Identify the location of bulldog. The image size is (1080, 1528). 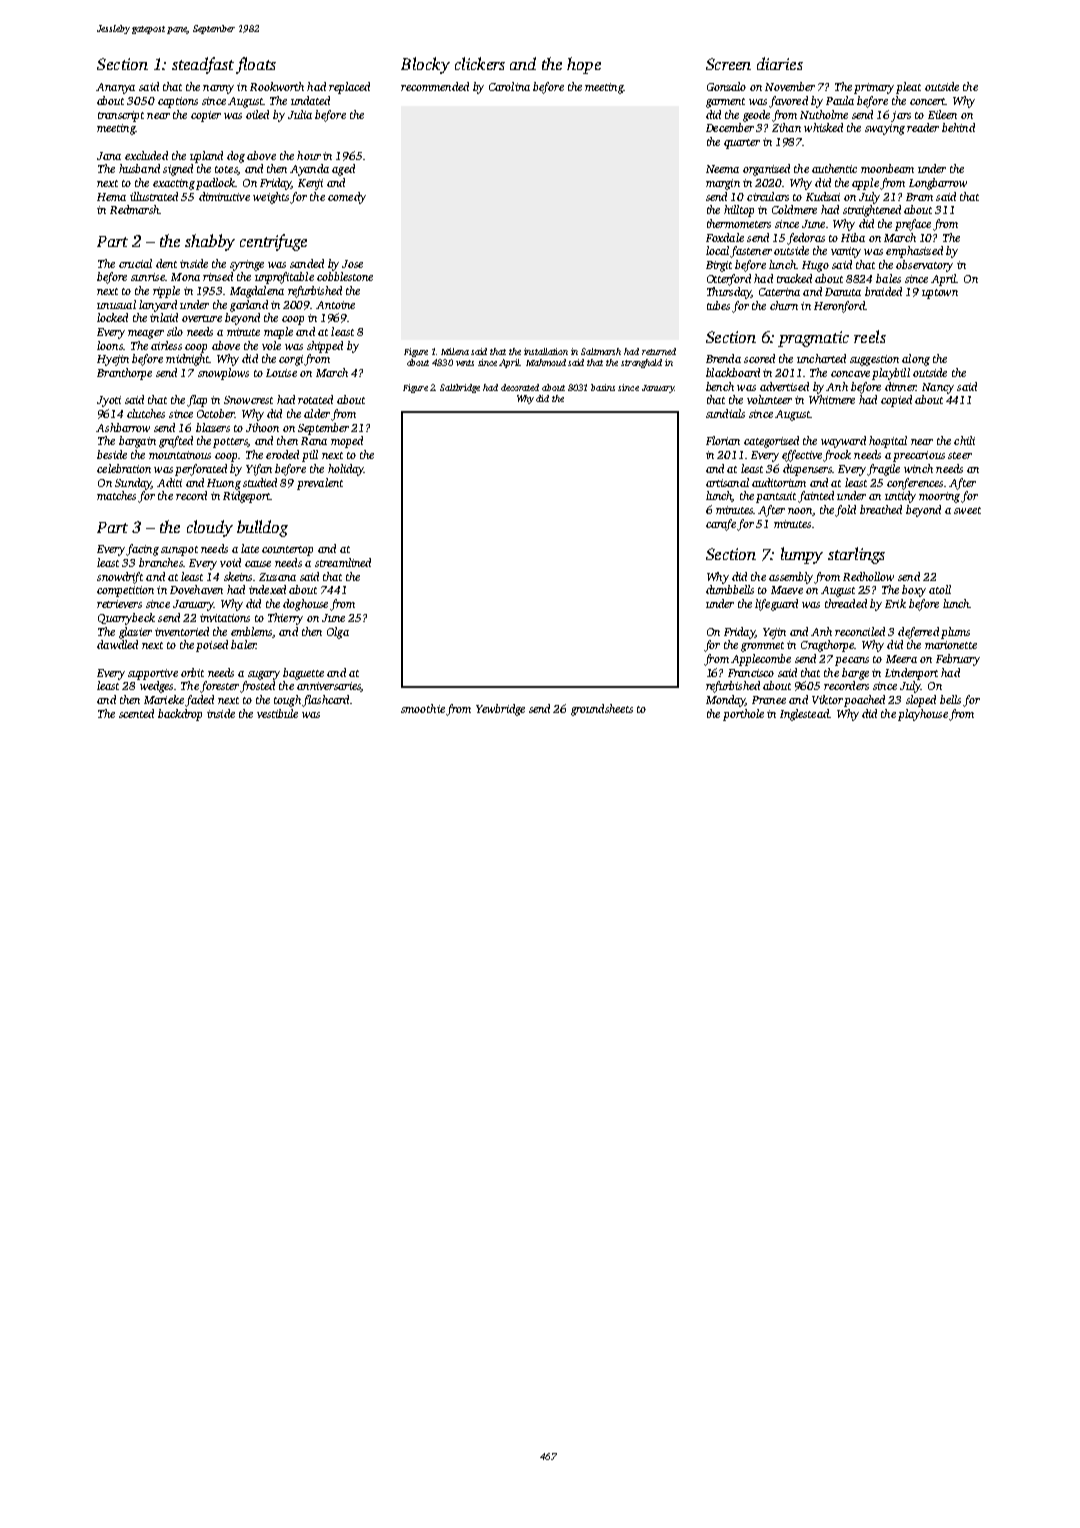
(262, 528).
